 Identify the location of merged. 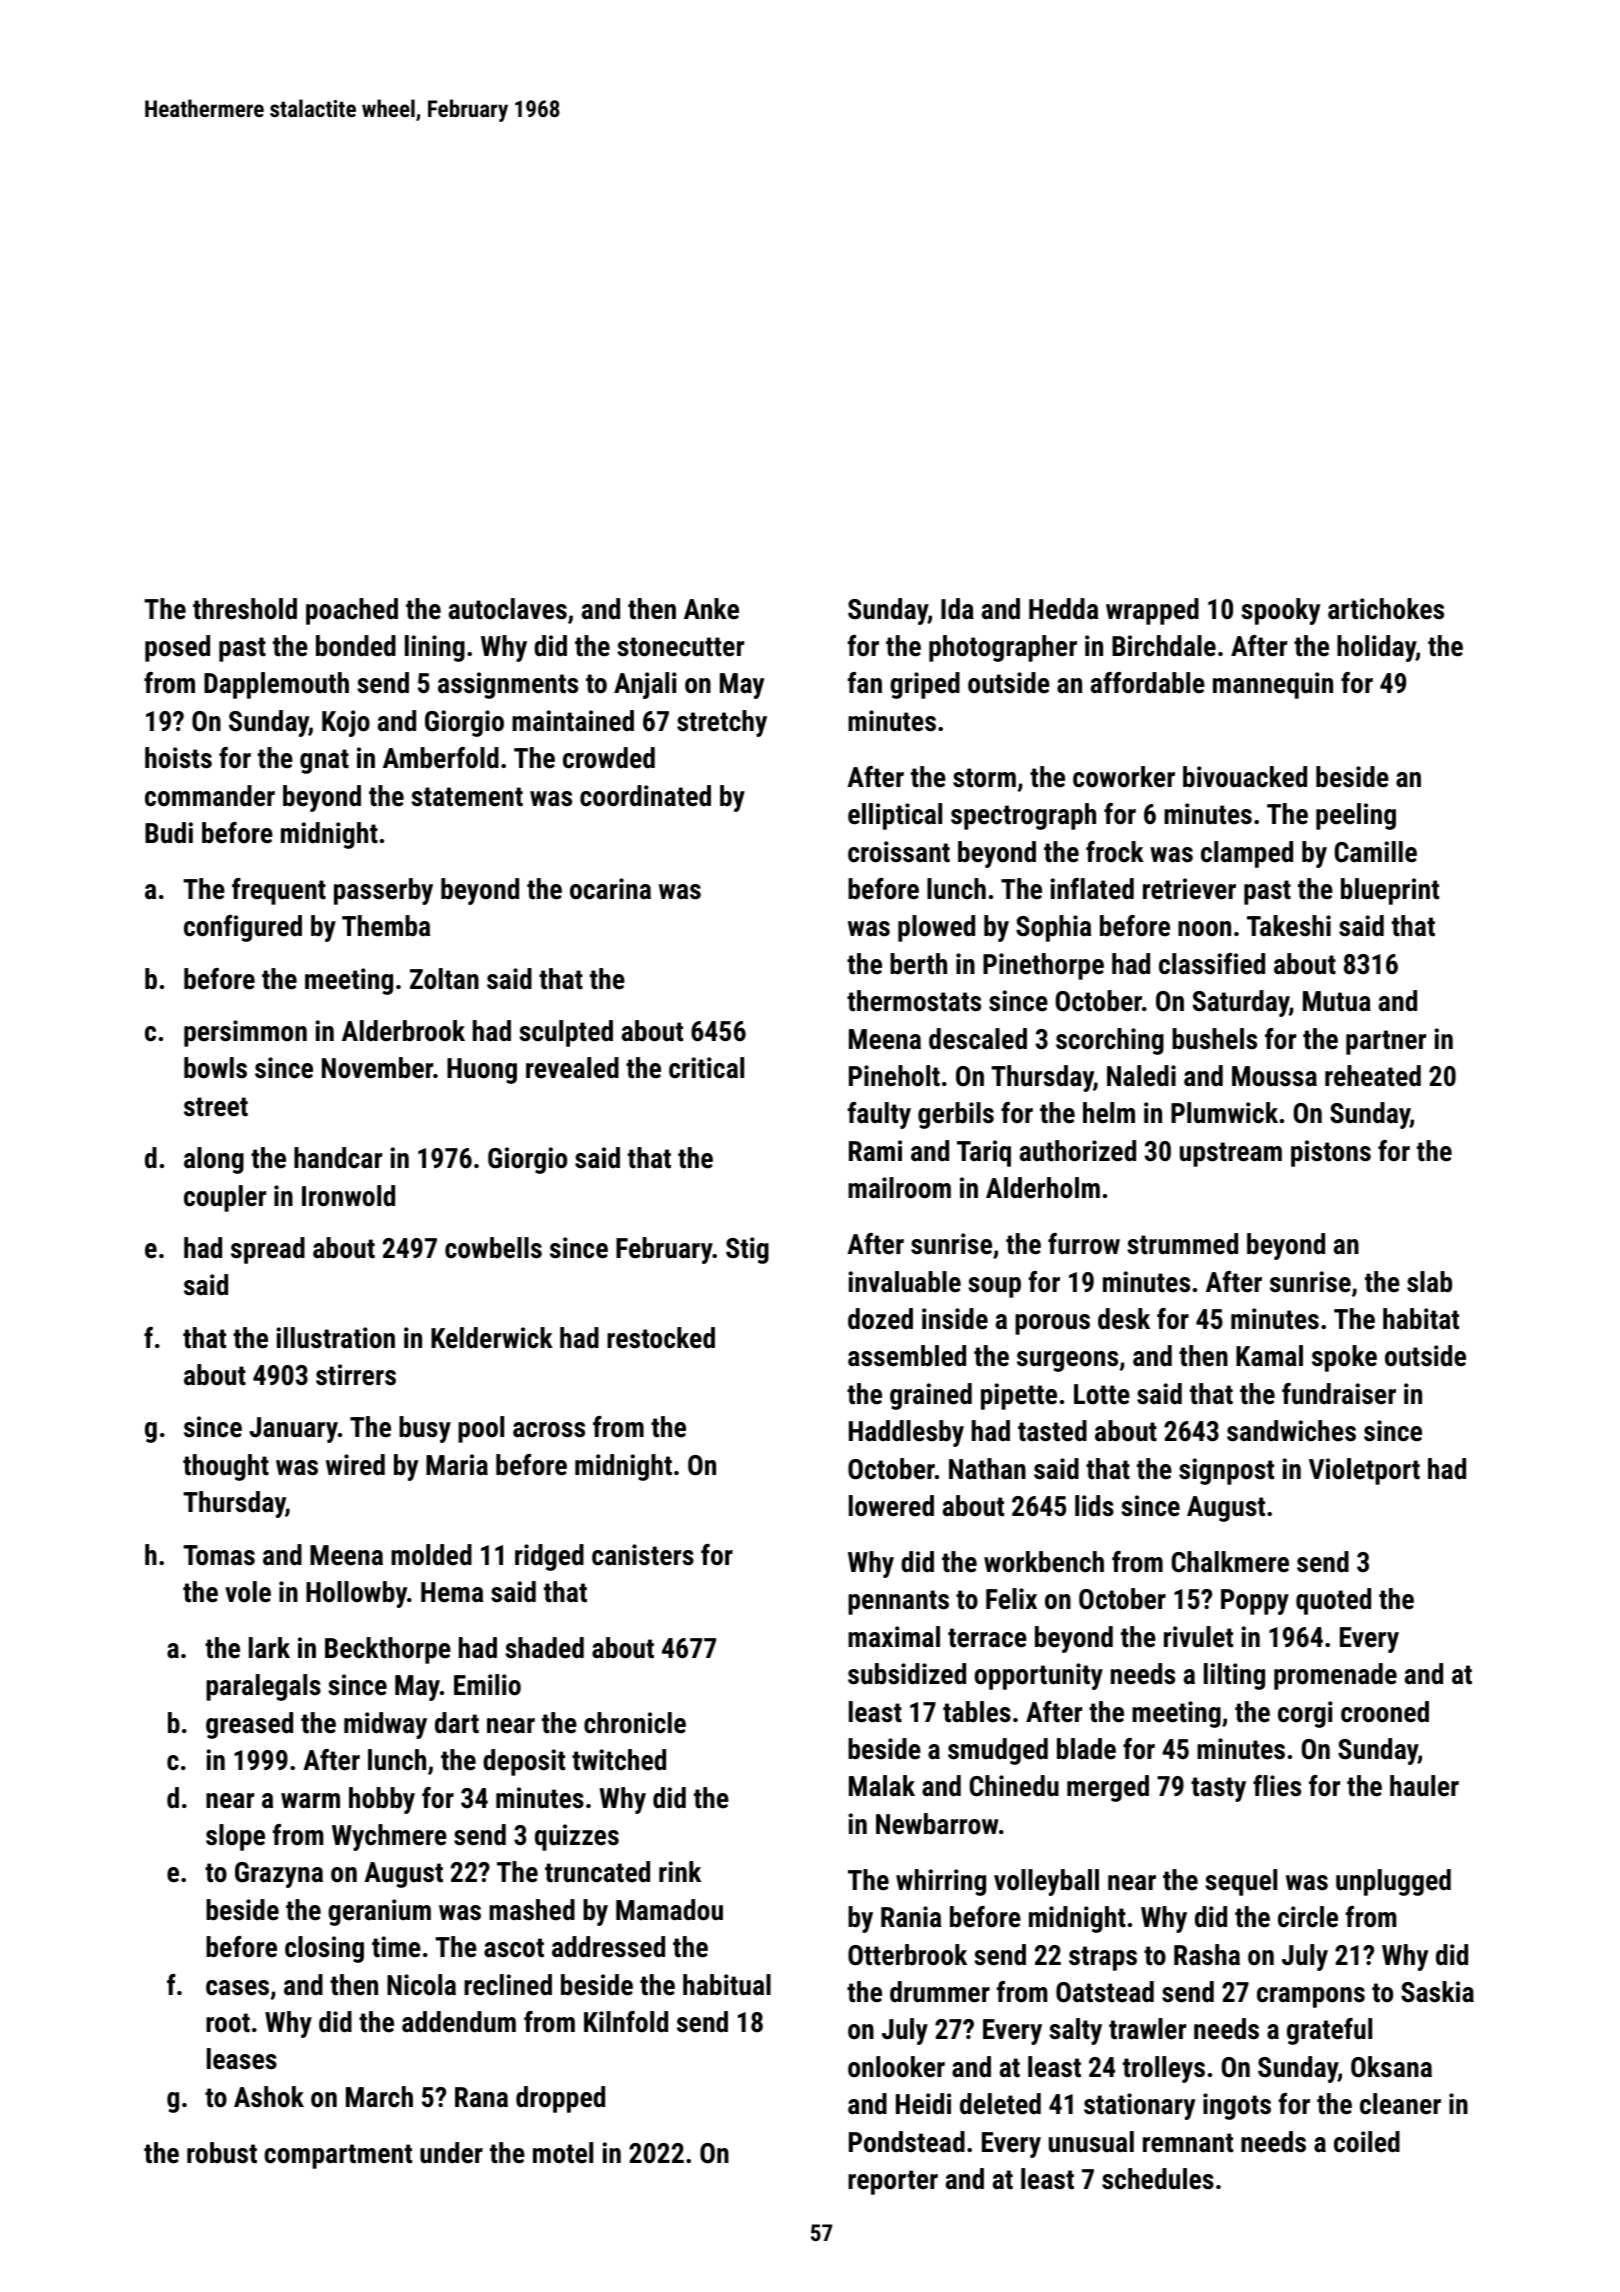
(1108, 1788).
